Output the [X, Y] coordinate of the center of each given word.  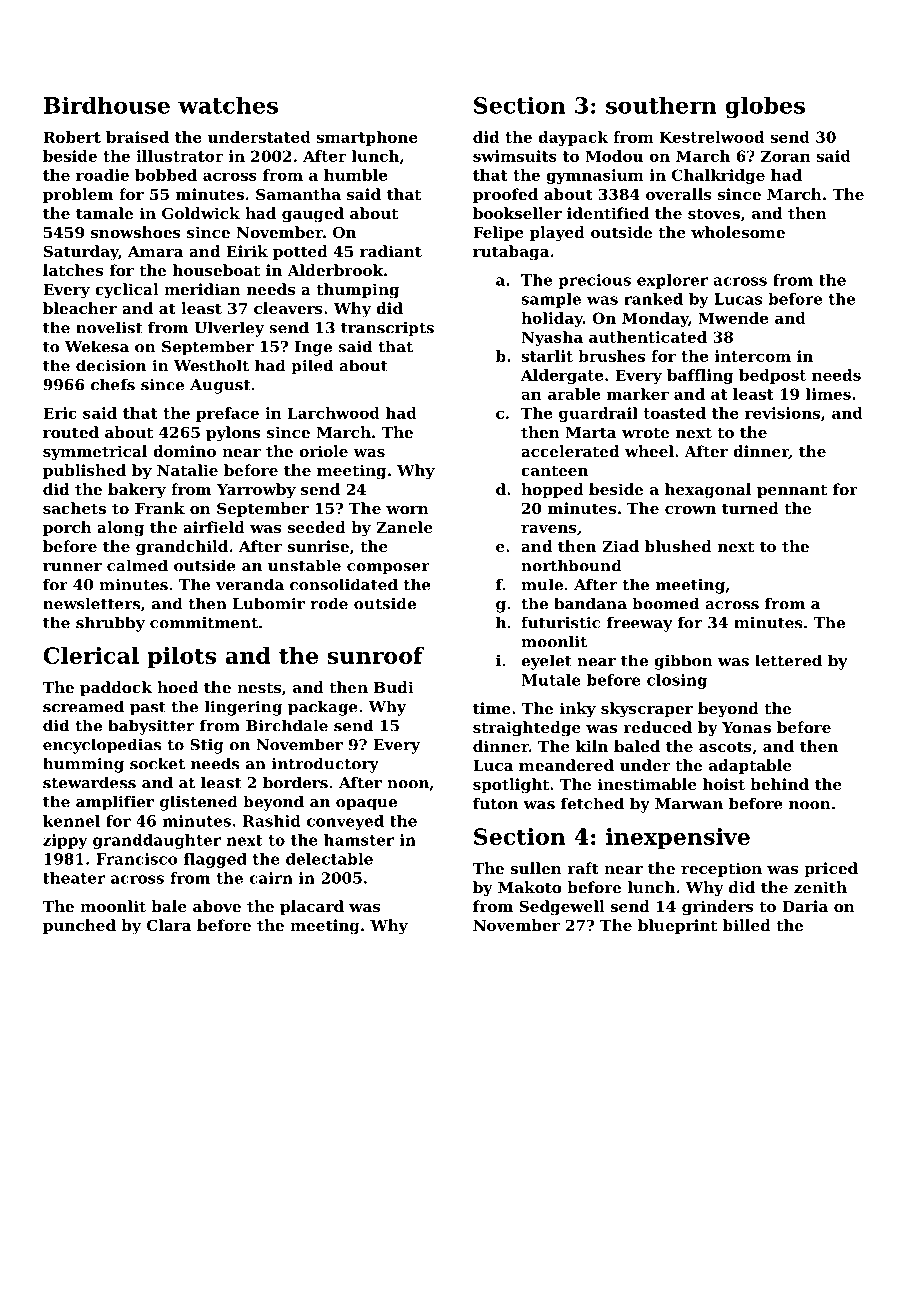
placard [312, 907]
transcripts [387, 329]
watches [228, 105]
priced [831, 869]
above [217, 906]
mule [542, 584]
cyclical [127, 291]
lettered [788, 660]
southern [661, 105]
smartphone [367, 138]
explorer [672, 281]
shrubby [110, 624]
